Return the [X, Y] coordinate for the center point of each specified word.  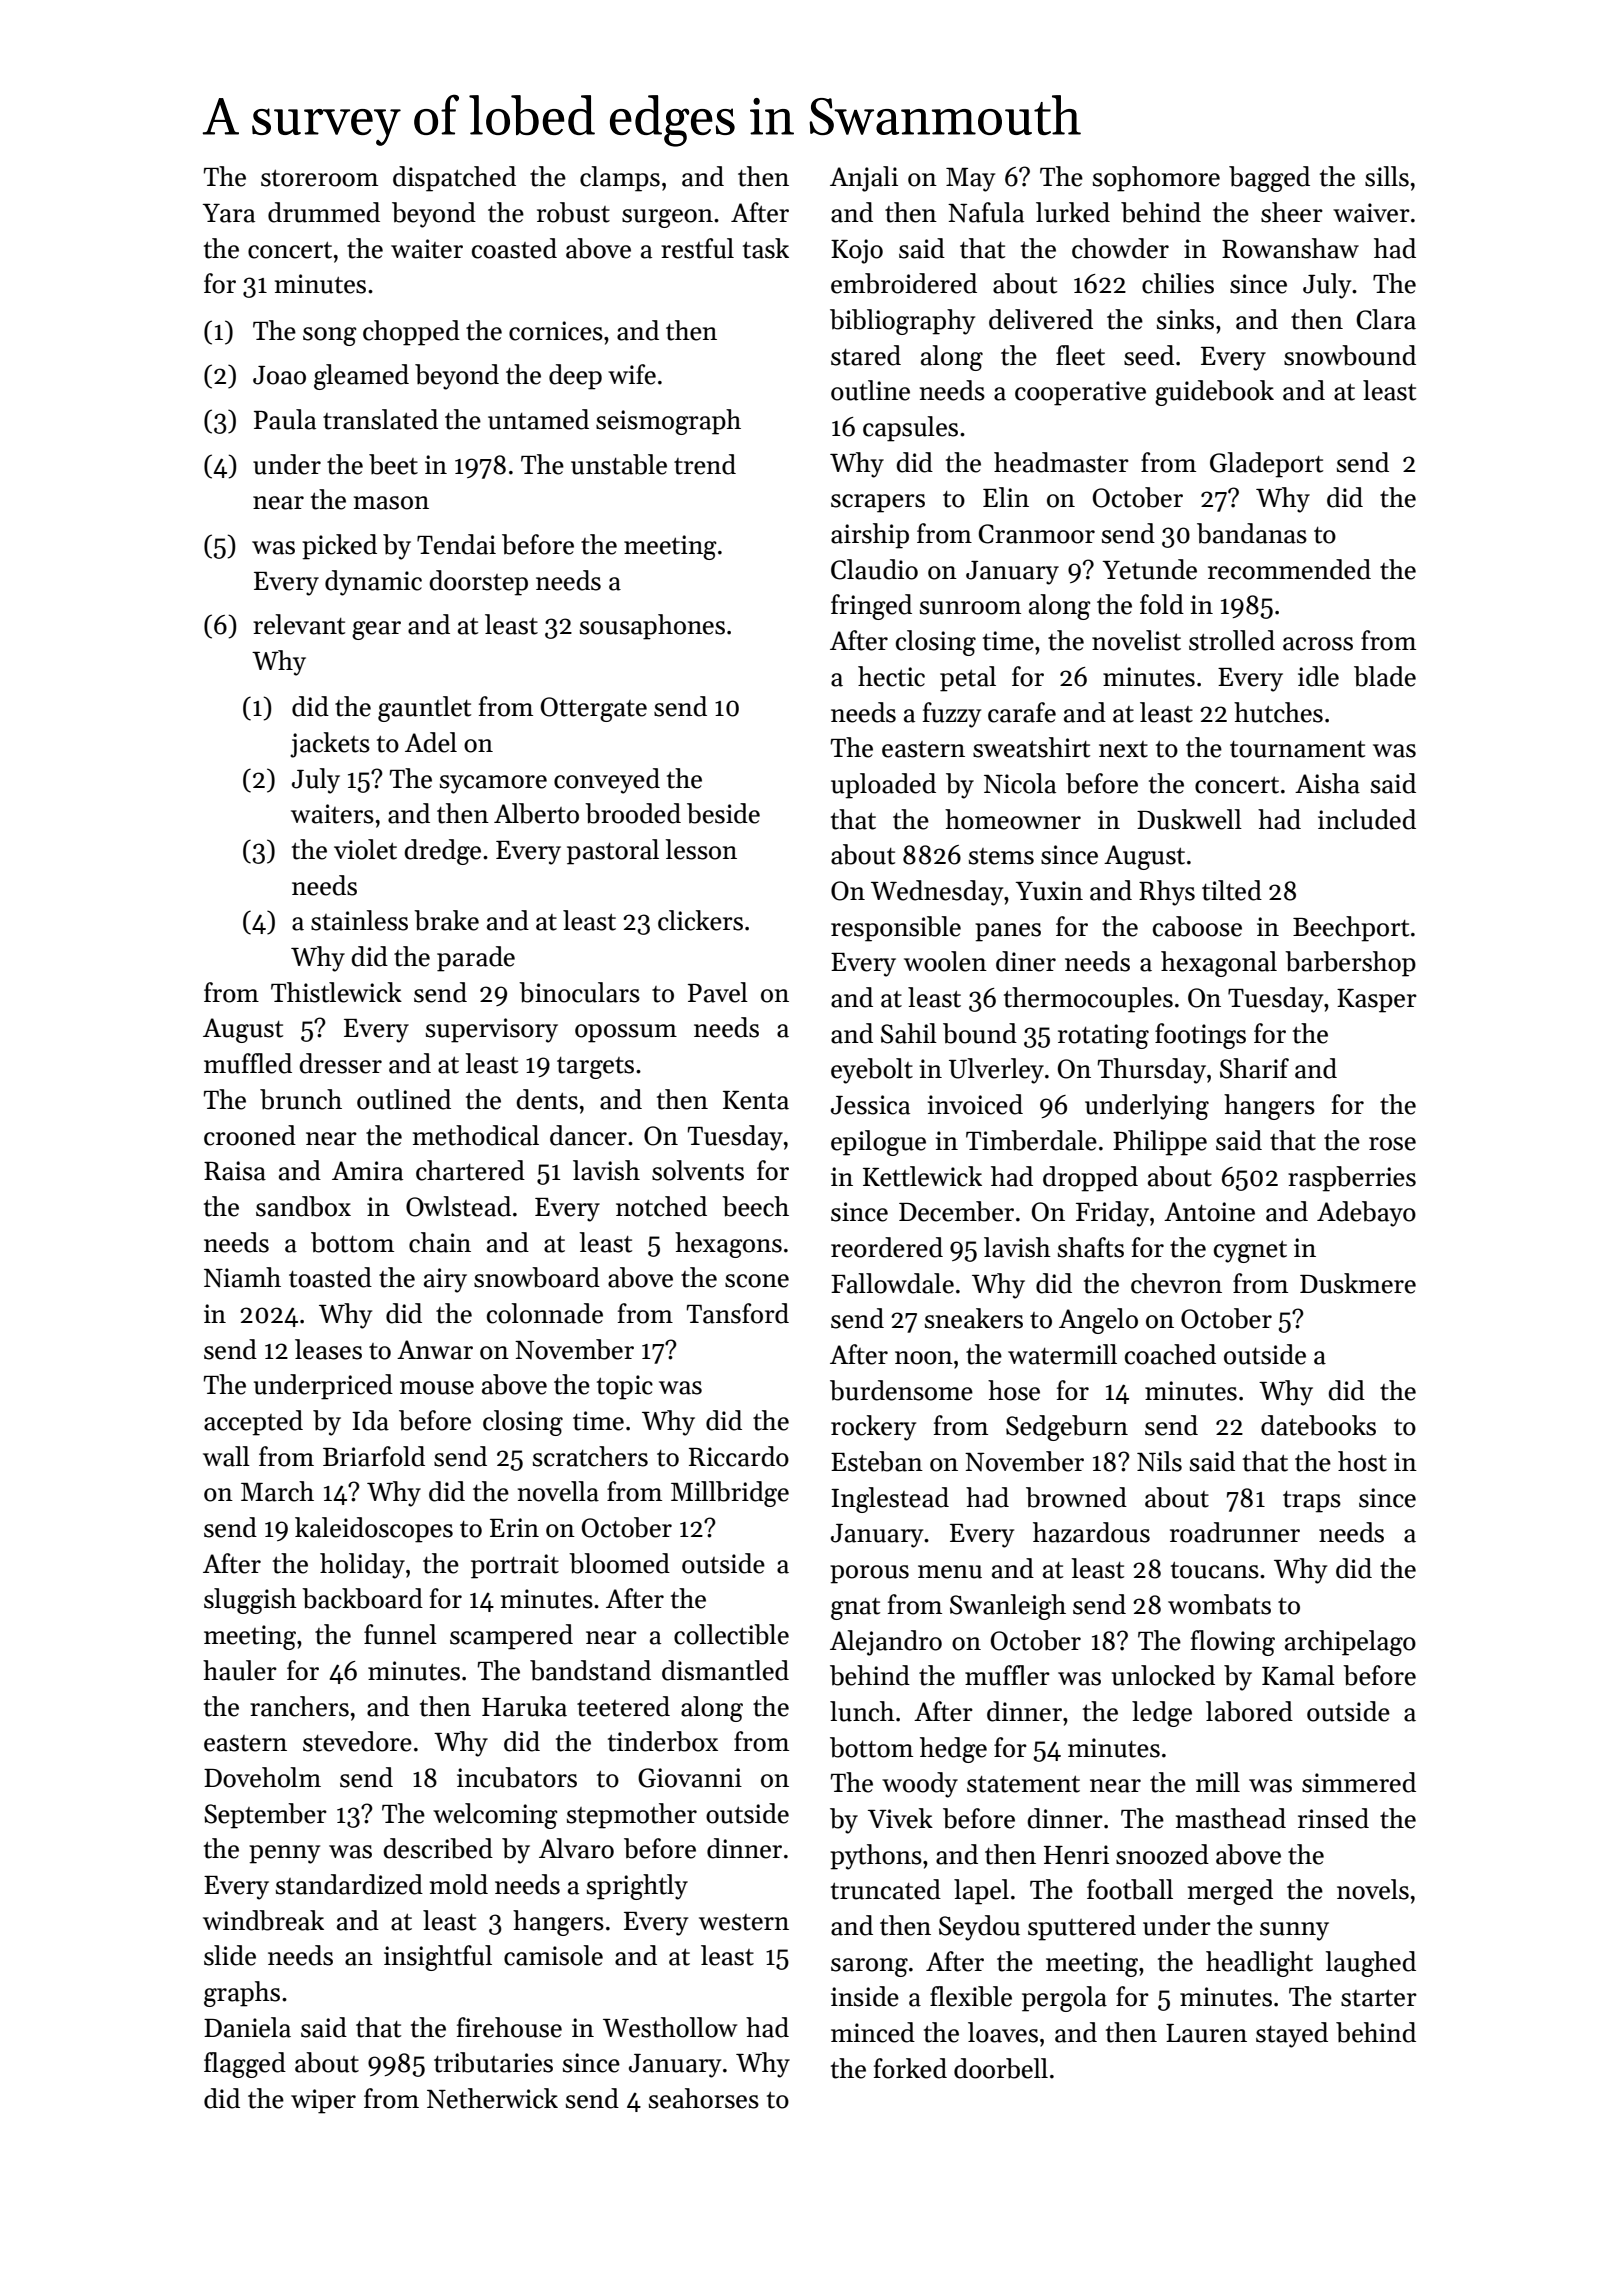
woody [920, 1785]
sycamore [493, 784]
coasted [514, 248]
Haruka [524, 1706]
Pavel [718, 992]
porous [869, 1574]
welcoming [495, 1816]
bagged [1269, 179]
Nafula [986, 212]
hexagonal [1219, 964]
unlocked [1163, 1675]
